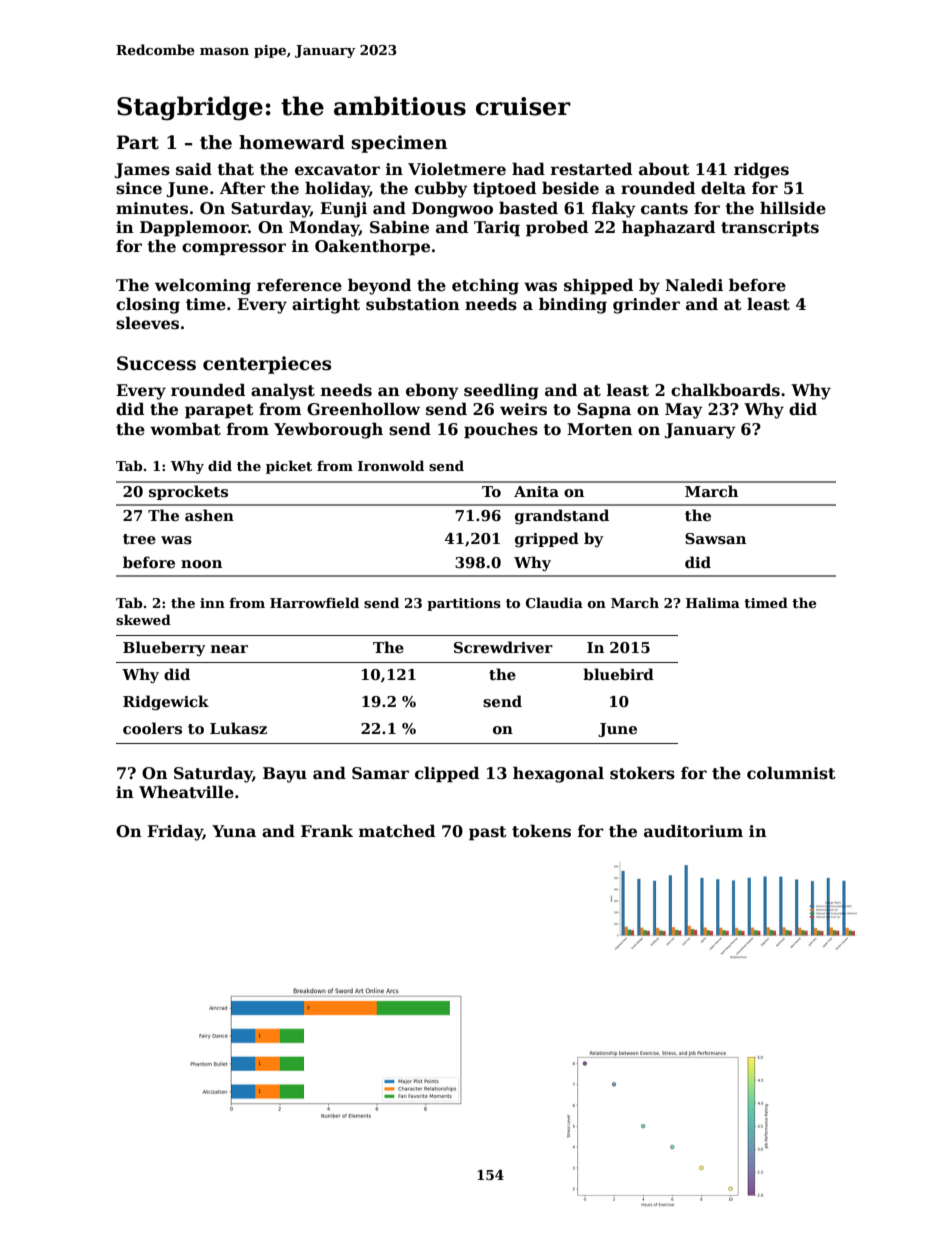  Describe the element at coordinates (186, 792) in the document. I see `Wheatville` at that location.
